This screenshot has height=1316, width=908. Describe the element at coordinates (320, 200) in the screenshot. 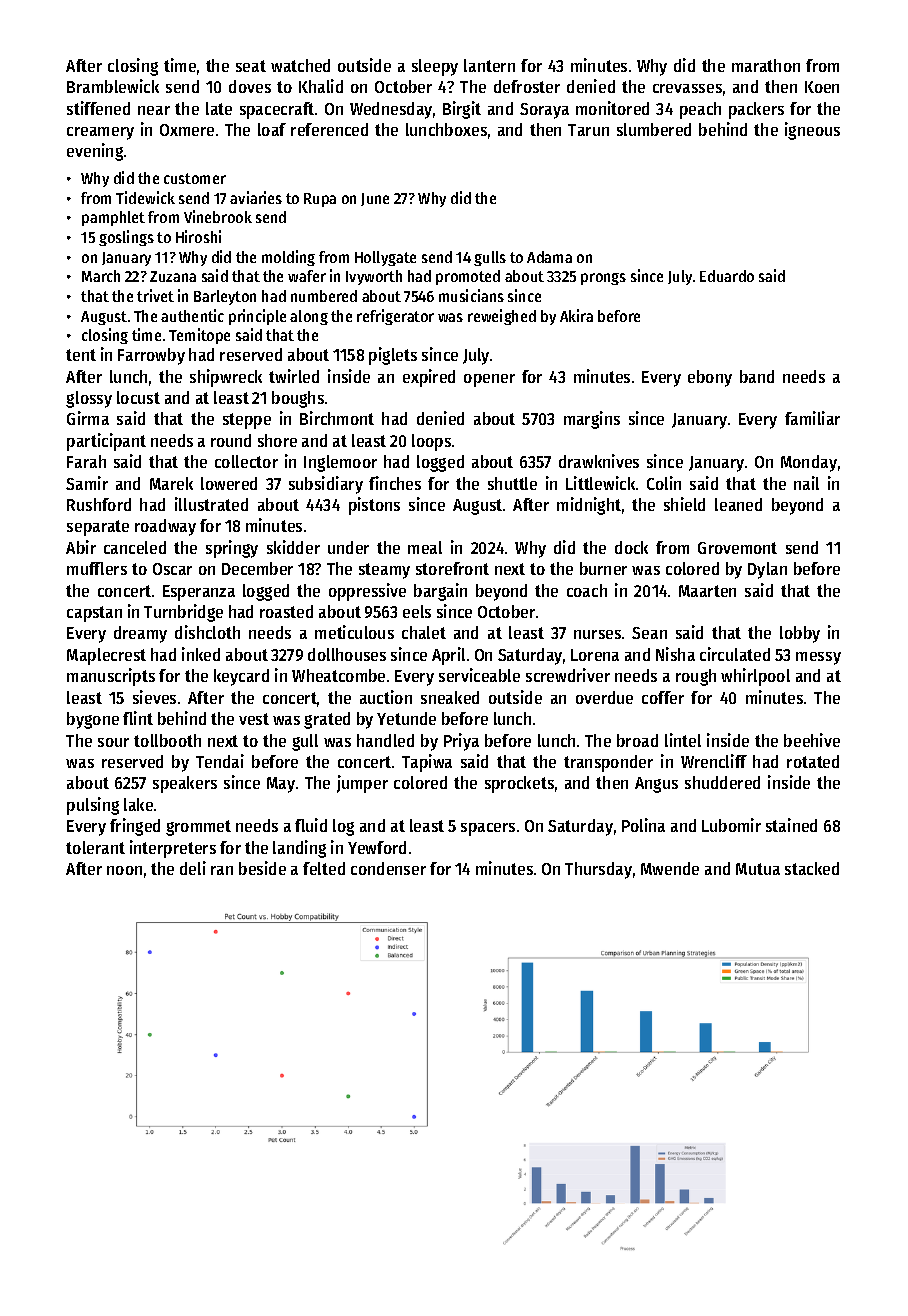

I see `Rupa` at that location.
